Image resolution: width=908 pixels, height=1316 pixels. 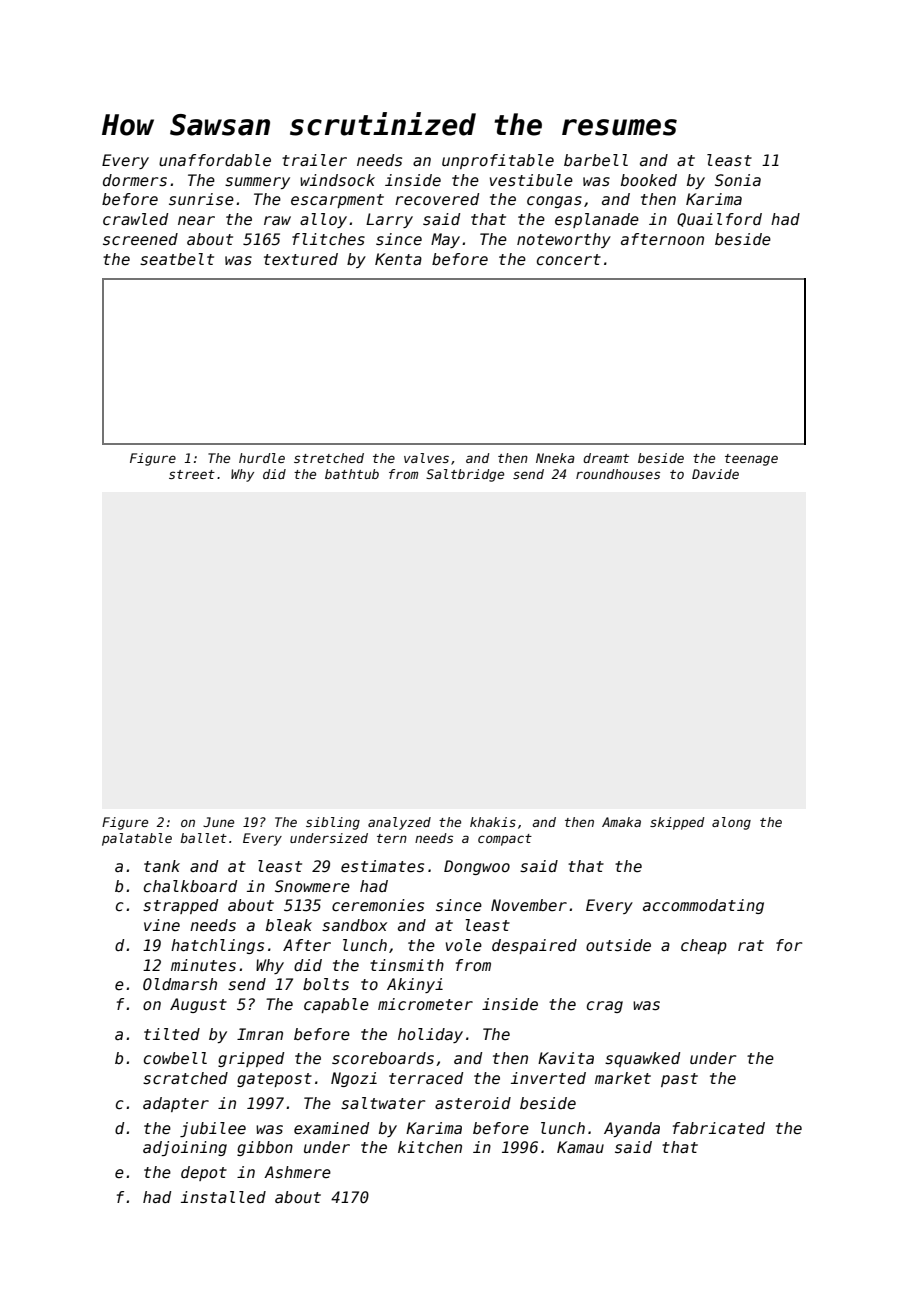 What do you see at coordinates (175, 1058) in the document?
I see `cowbell` at bounding box center [175, 1058].
